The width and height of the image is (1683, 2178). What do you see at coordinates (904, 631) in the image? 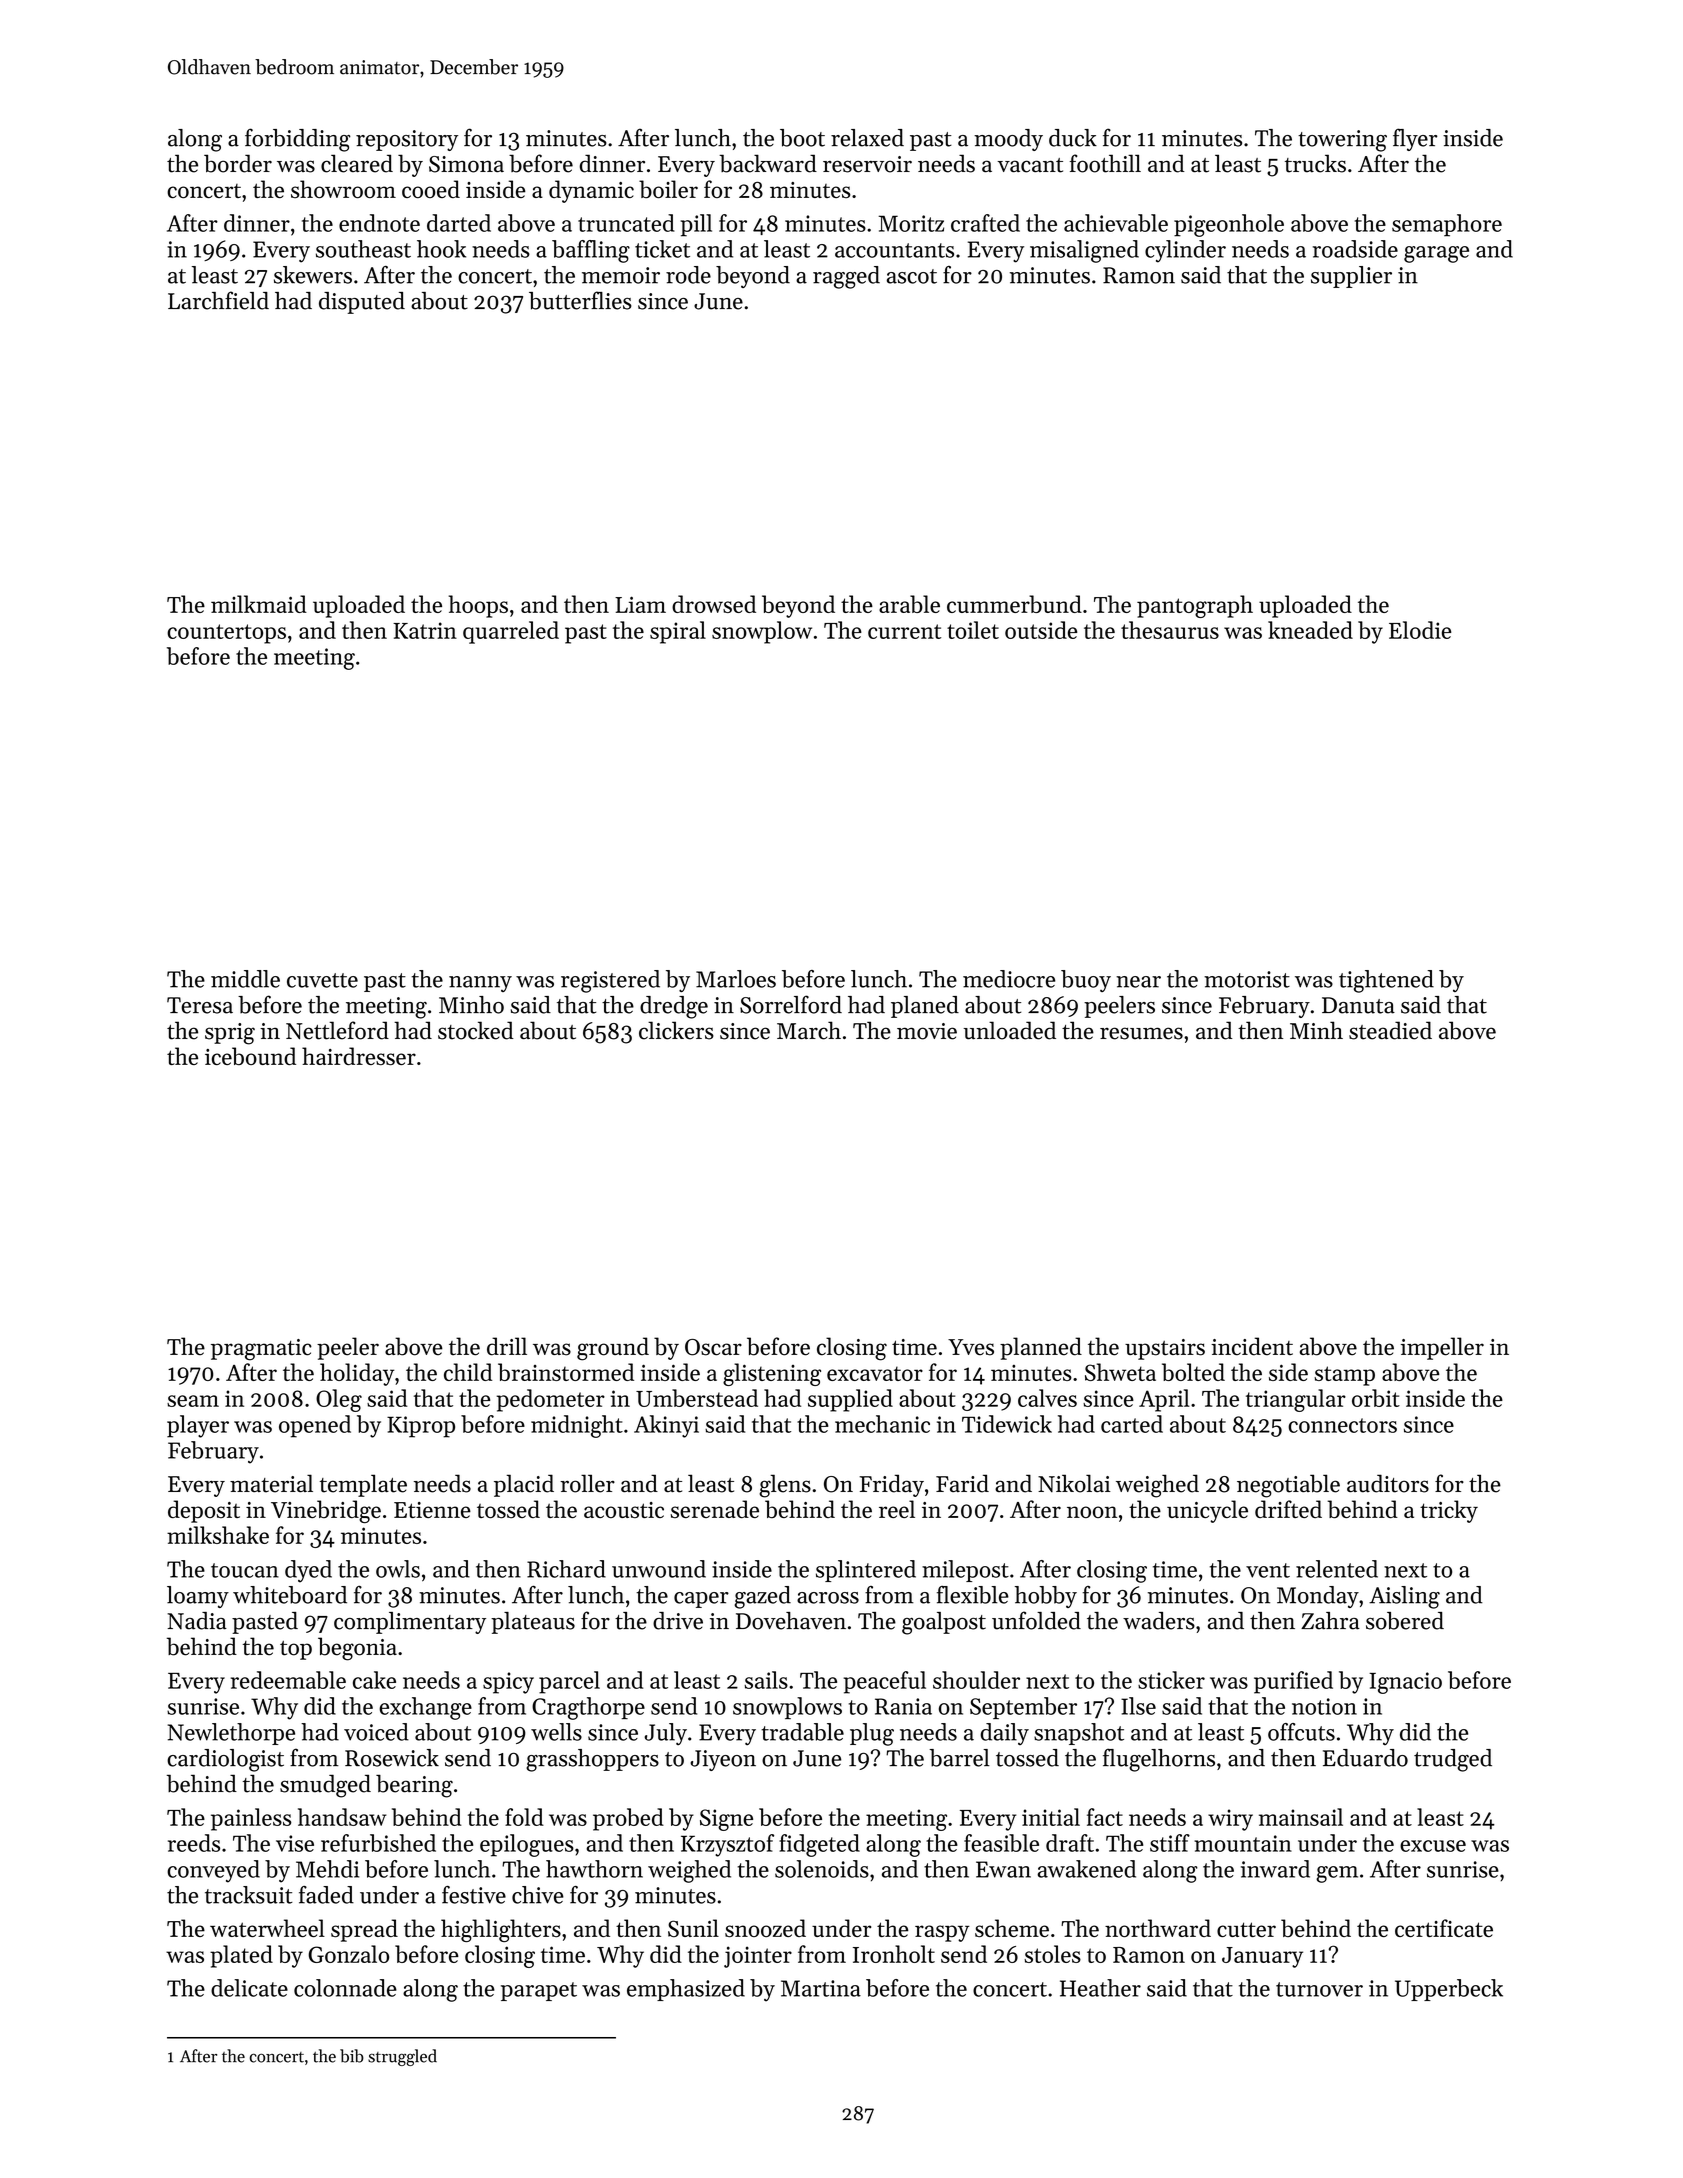
I see `current` at bounding box center [904, 631].
